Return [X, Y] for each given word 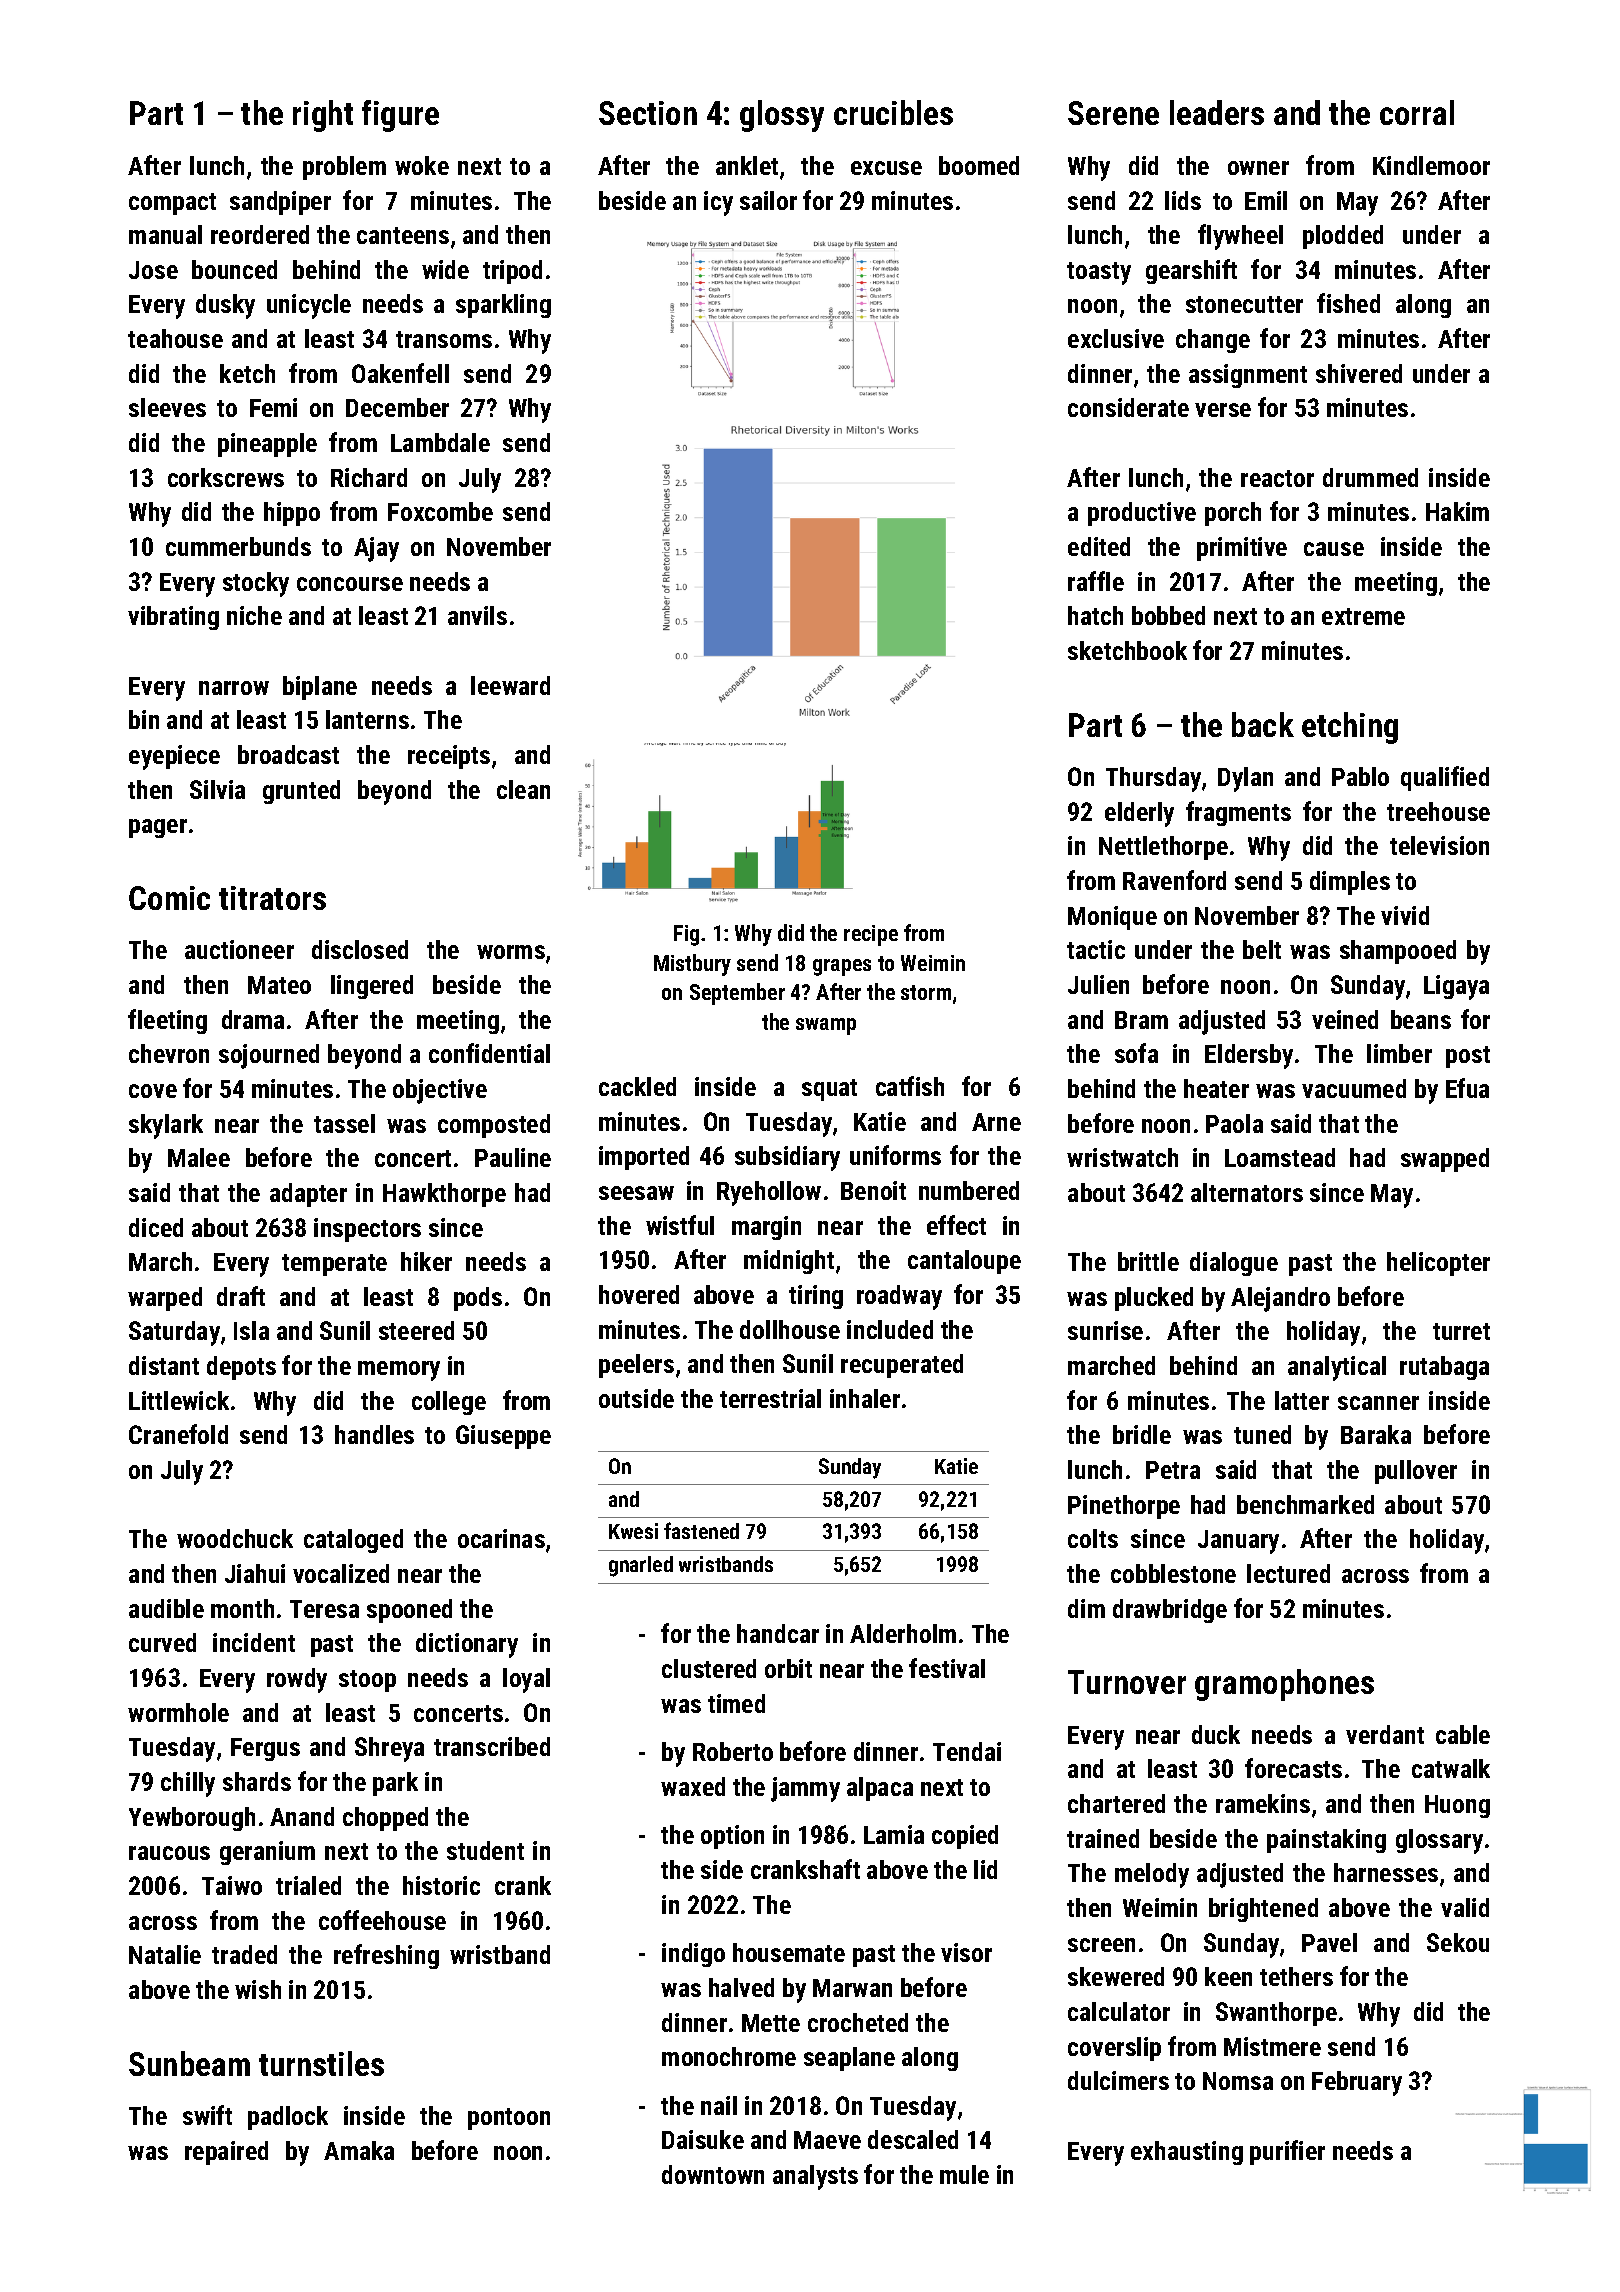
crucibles [893, 112]
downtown [713, 2174]
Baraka [1376, 1434]
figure [400, 116]
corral [1417, 112]
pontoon [509, 2119]
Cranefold [178, 1434]
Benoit [873, 1190]
